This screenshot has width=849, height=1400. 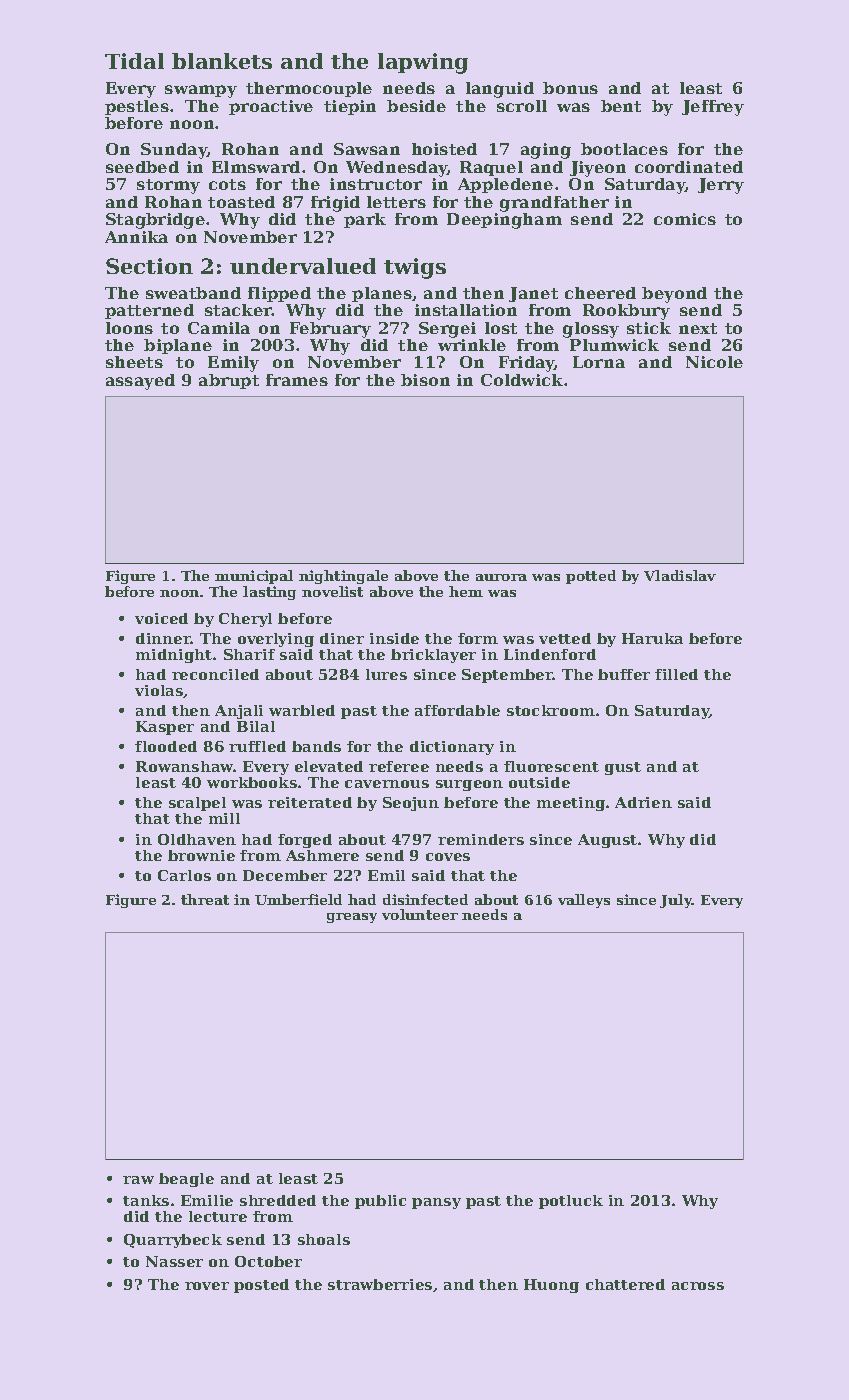 What do you see at coordinates (222, 61) in the screenshot?
I see `blankets` at bounding box center [222, 61].
